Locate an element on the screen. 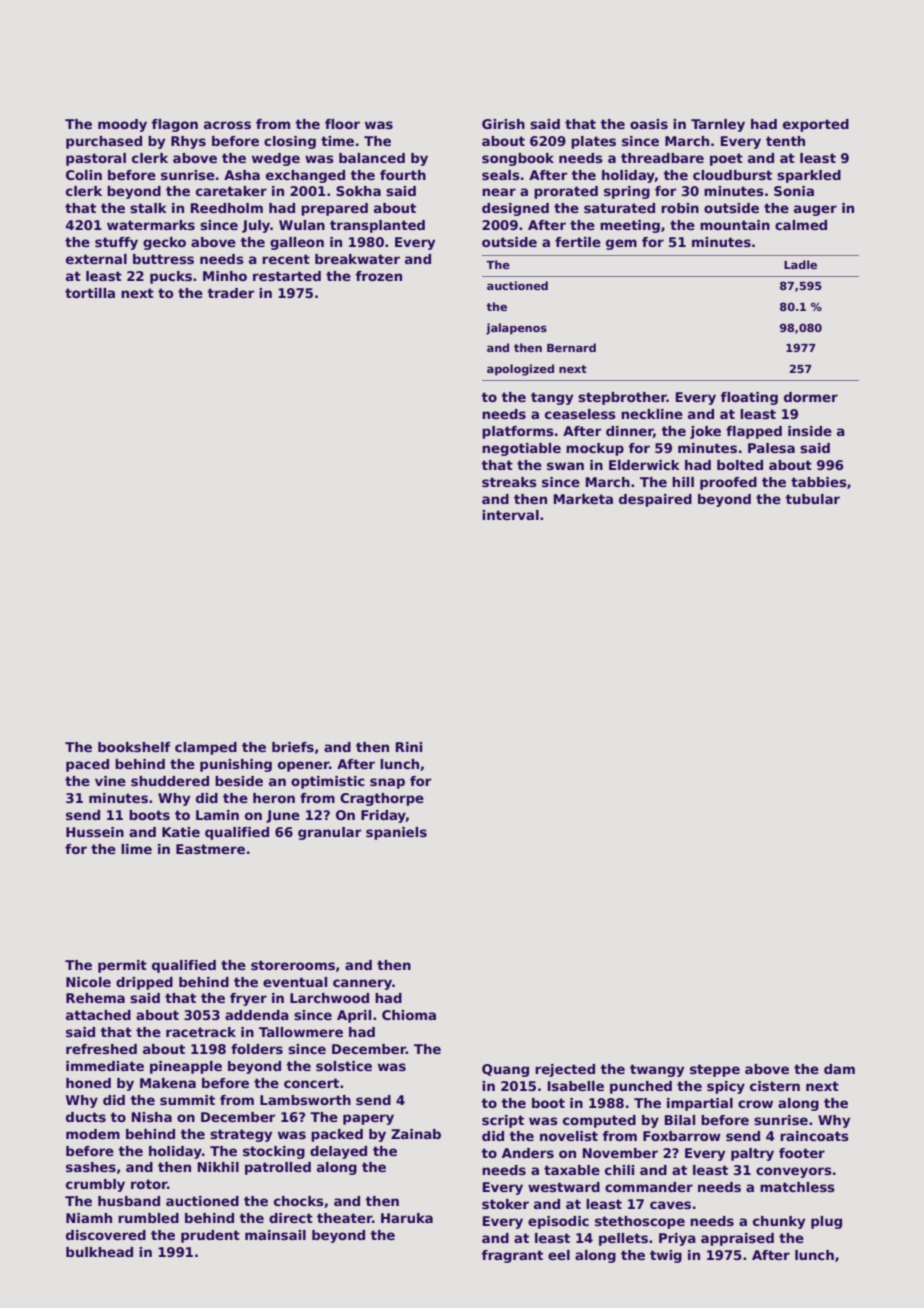 This screenshot has height=1308, width=924. tubular is located at coordinates (812, 499).
